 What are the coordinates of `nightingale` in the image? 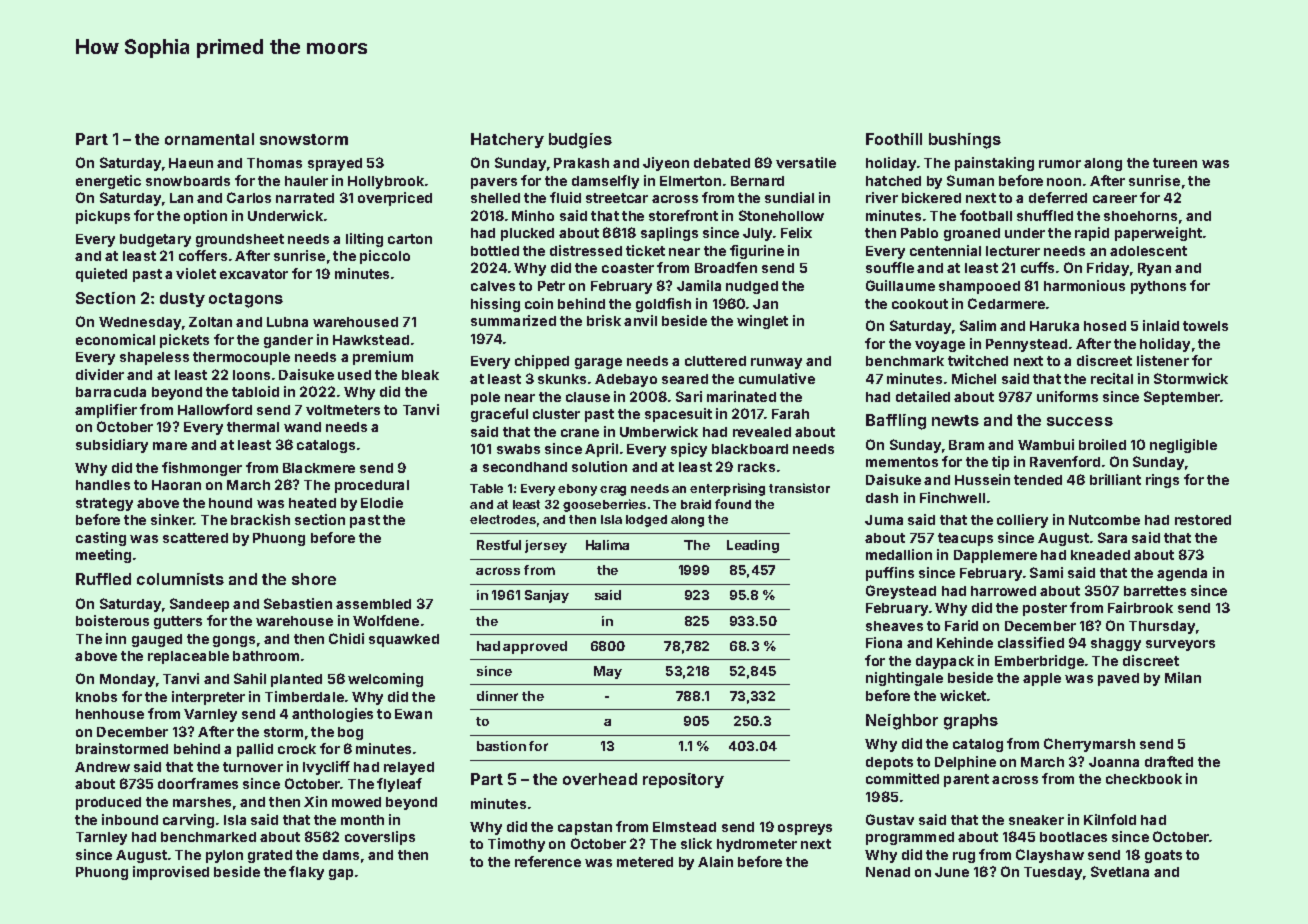 It's located at (904, 679).
